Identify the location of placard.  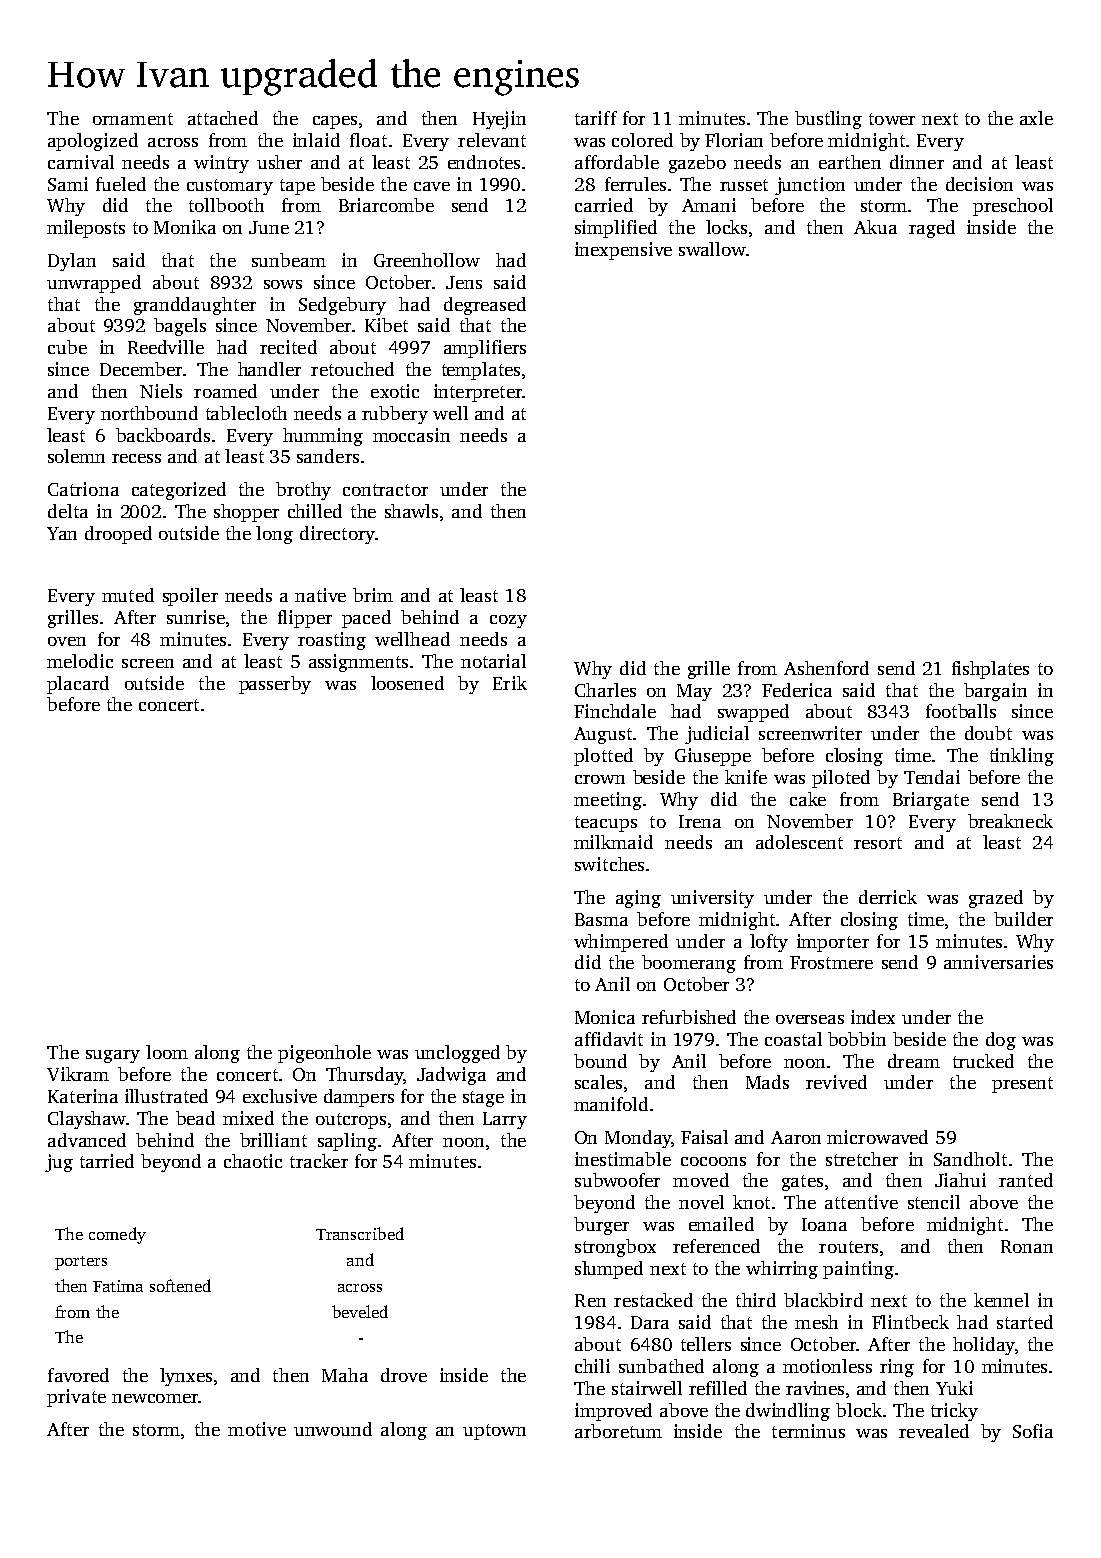
(78, 685).
